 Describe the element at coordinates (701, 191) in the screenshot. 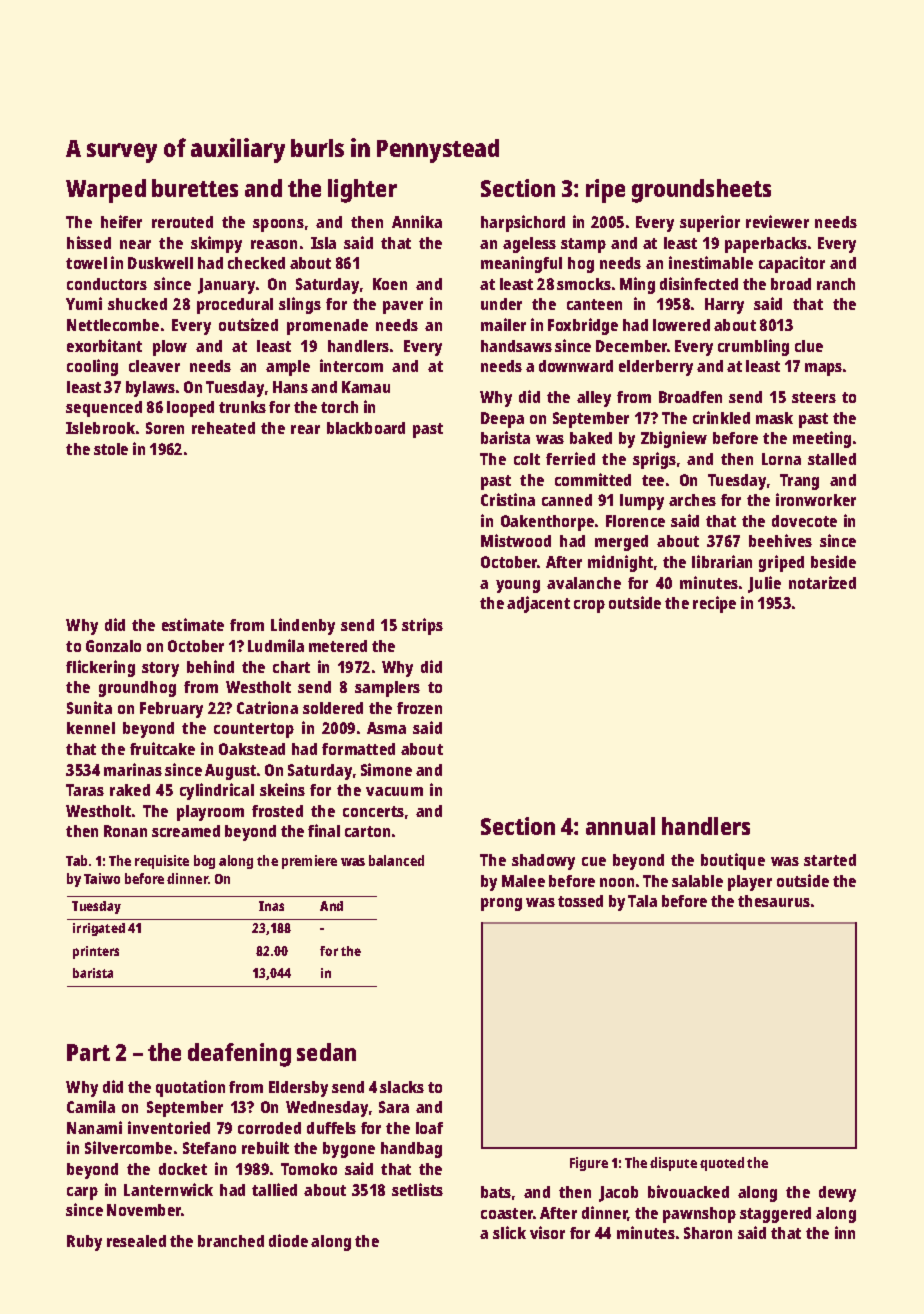

I see `groundsheets` at that location.
